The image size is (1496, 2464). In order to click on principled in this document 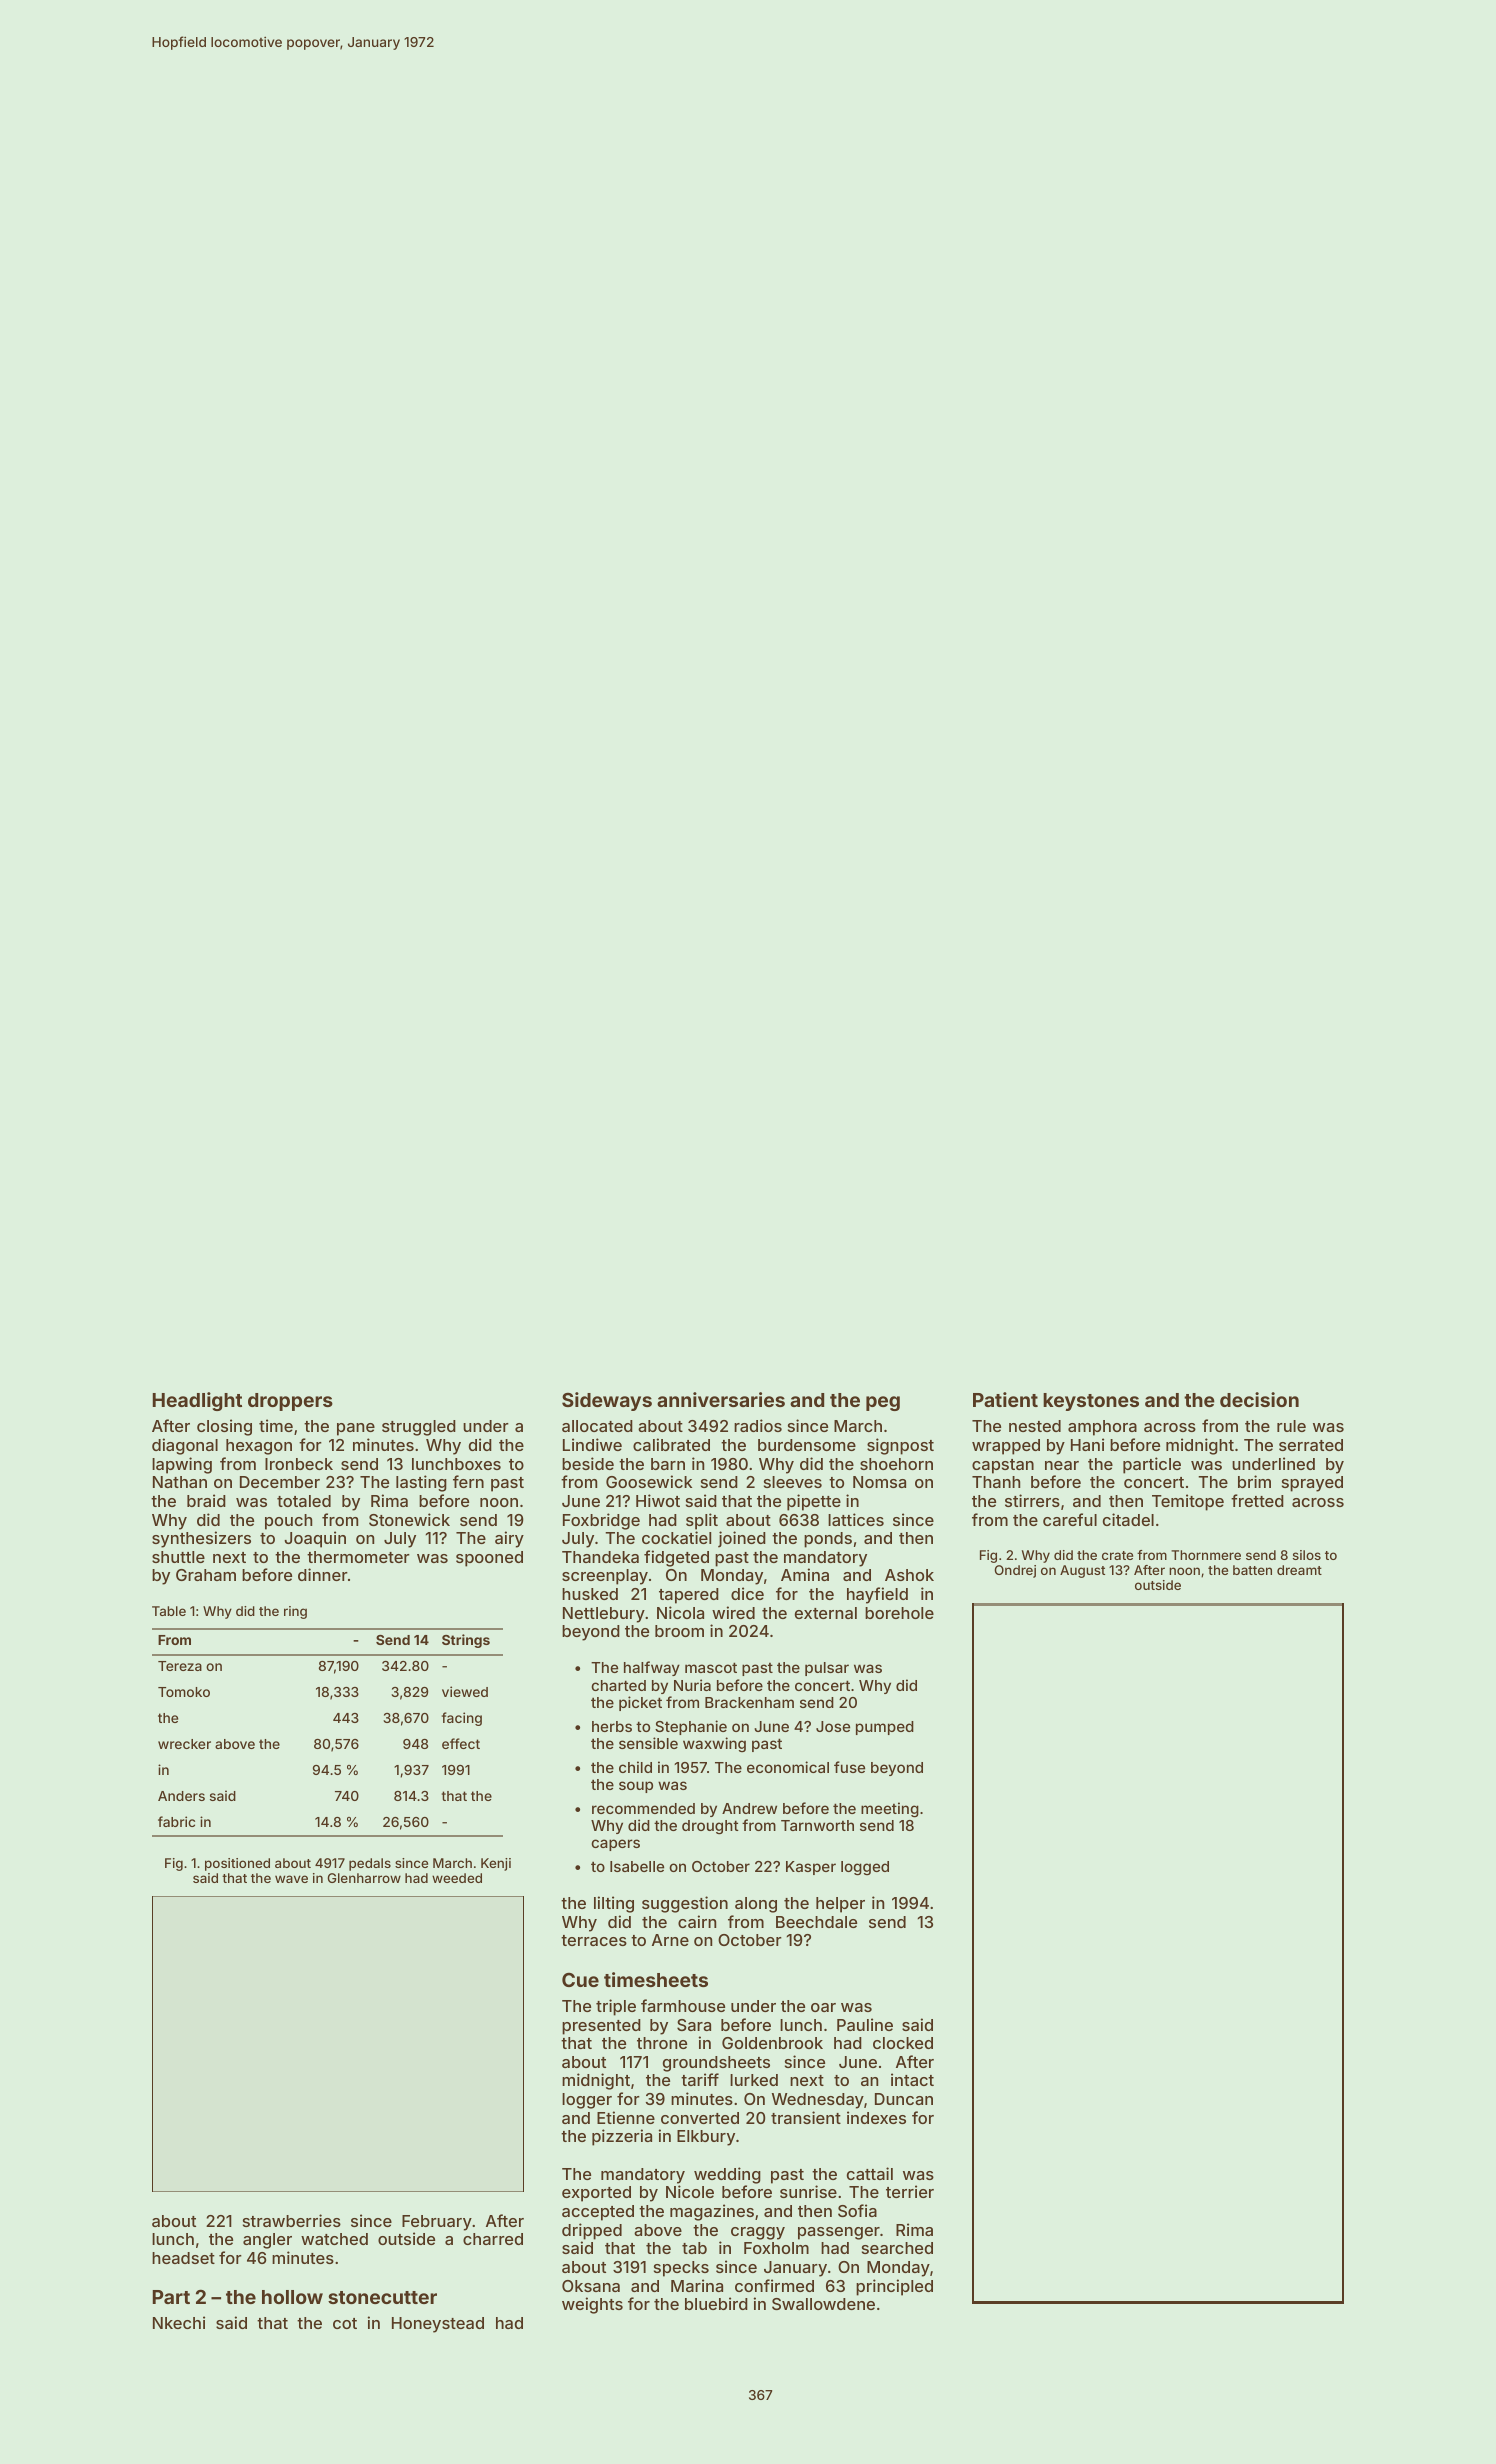, I will do `click(894, 2287)`.
